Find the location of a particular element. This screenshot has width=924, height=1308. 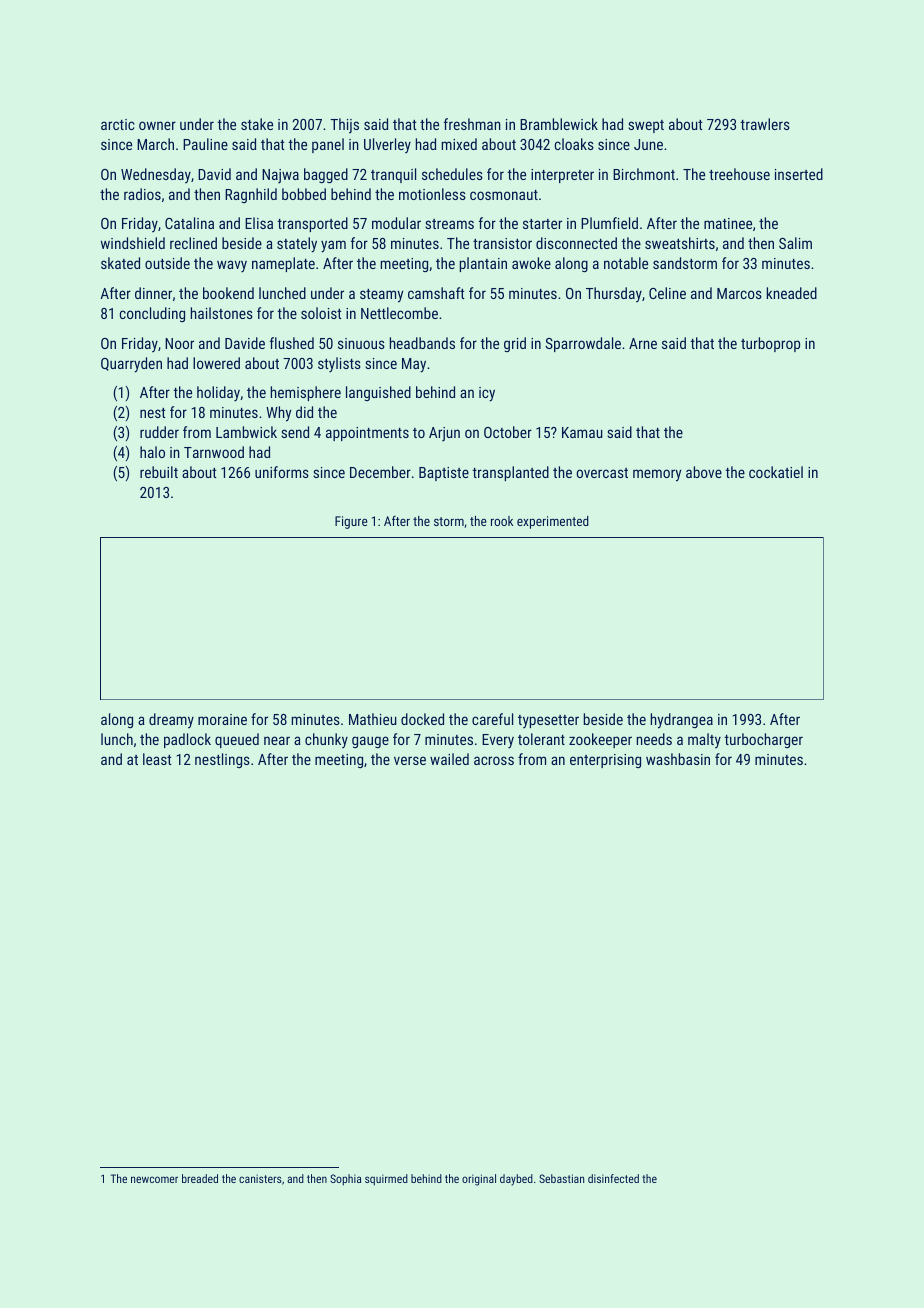

trawlers is located at coordinates (765, 124).
